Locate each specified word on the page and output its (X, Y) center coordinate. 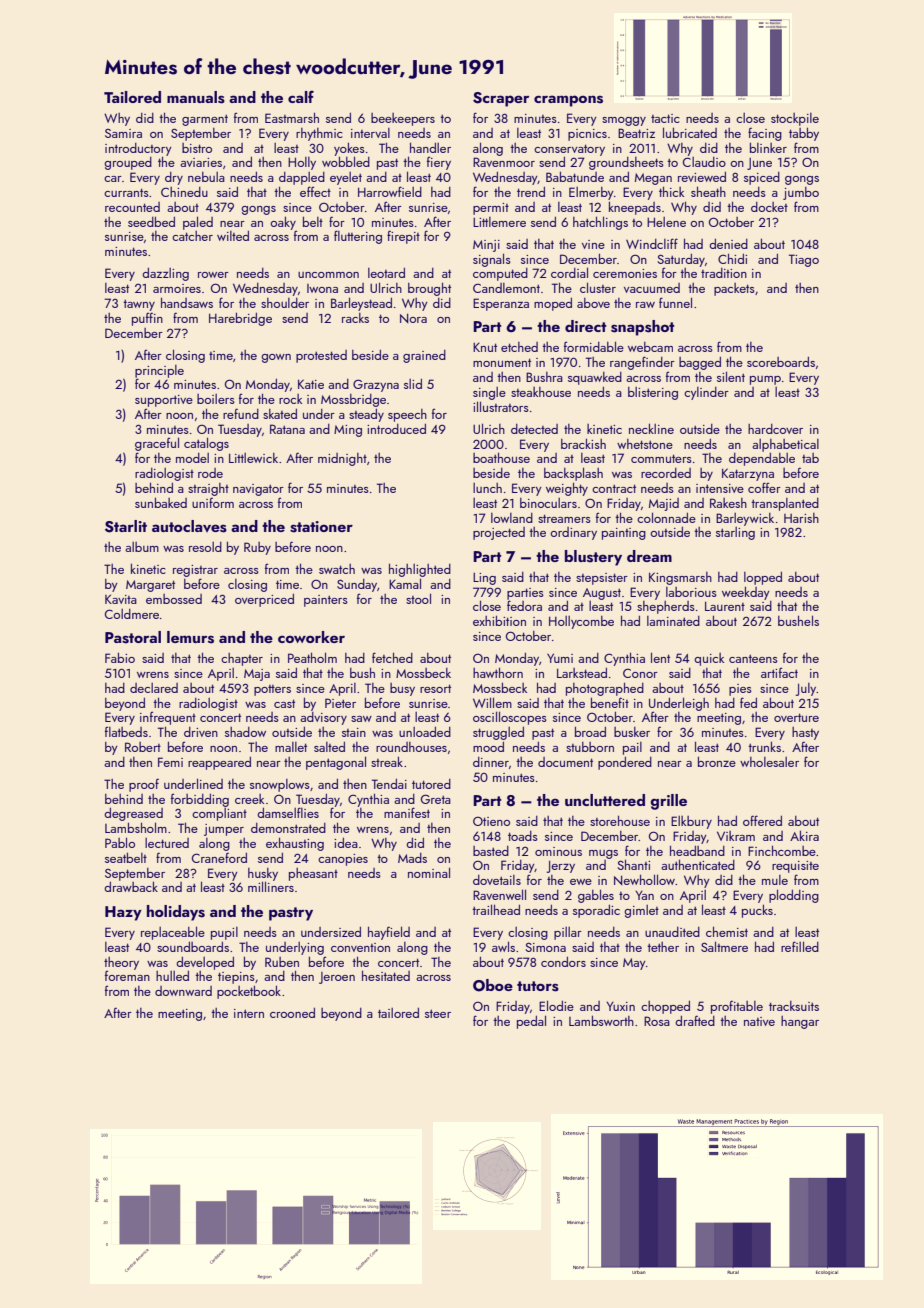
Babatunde (575, 176)
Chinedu (184, 192)
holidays (176, 913)
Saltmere (724, 946)
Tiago (804, 260)
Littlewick (253, 458)
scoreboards (781, 362)
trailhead (496, 909)
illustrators (501, 406)
